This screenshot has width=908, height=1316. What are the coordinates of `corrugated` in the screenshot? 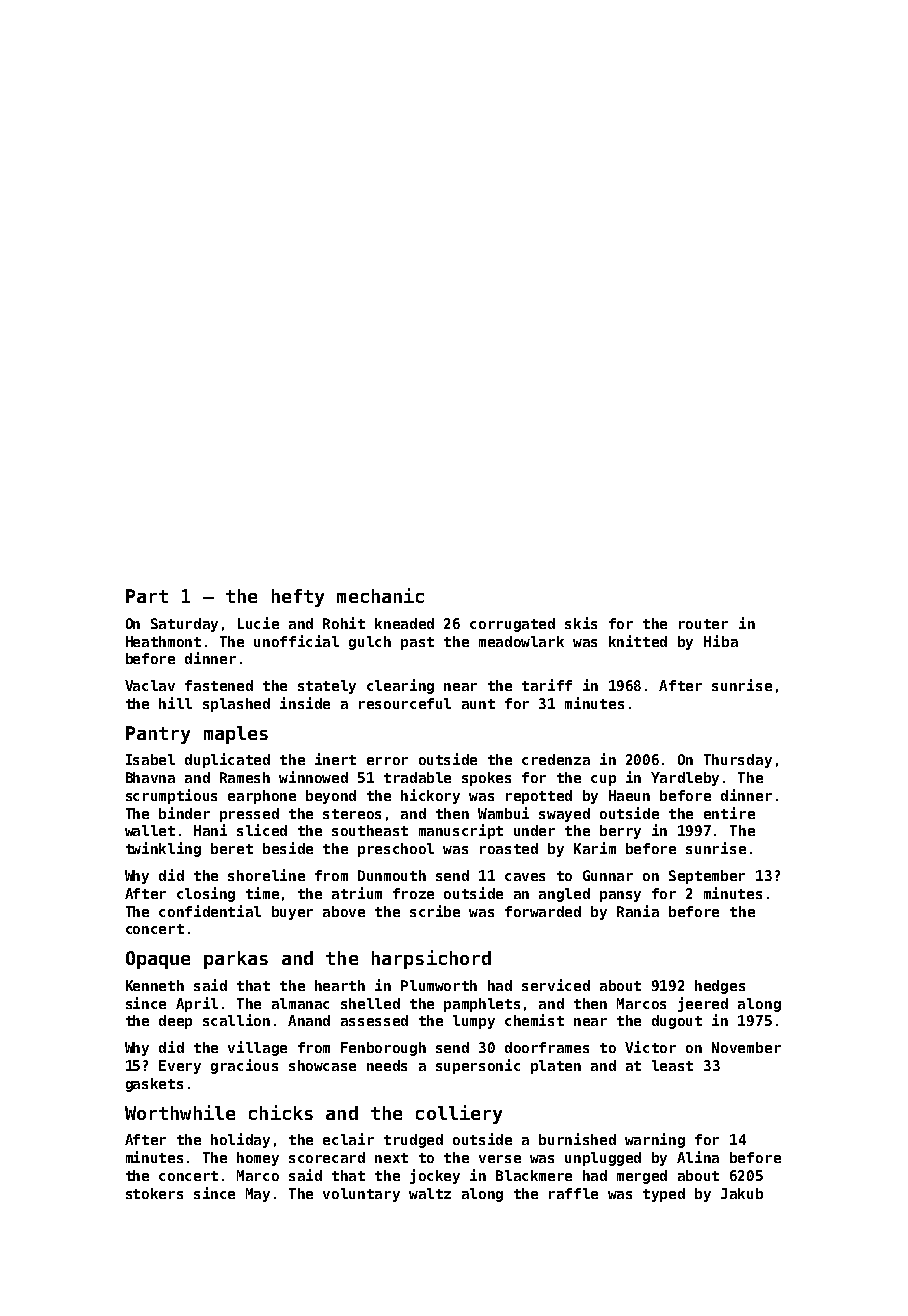 It's located at (512, 625).
